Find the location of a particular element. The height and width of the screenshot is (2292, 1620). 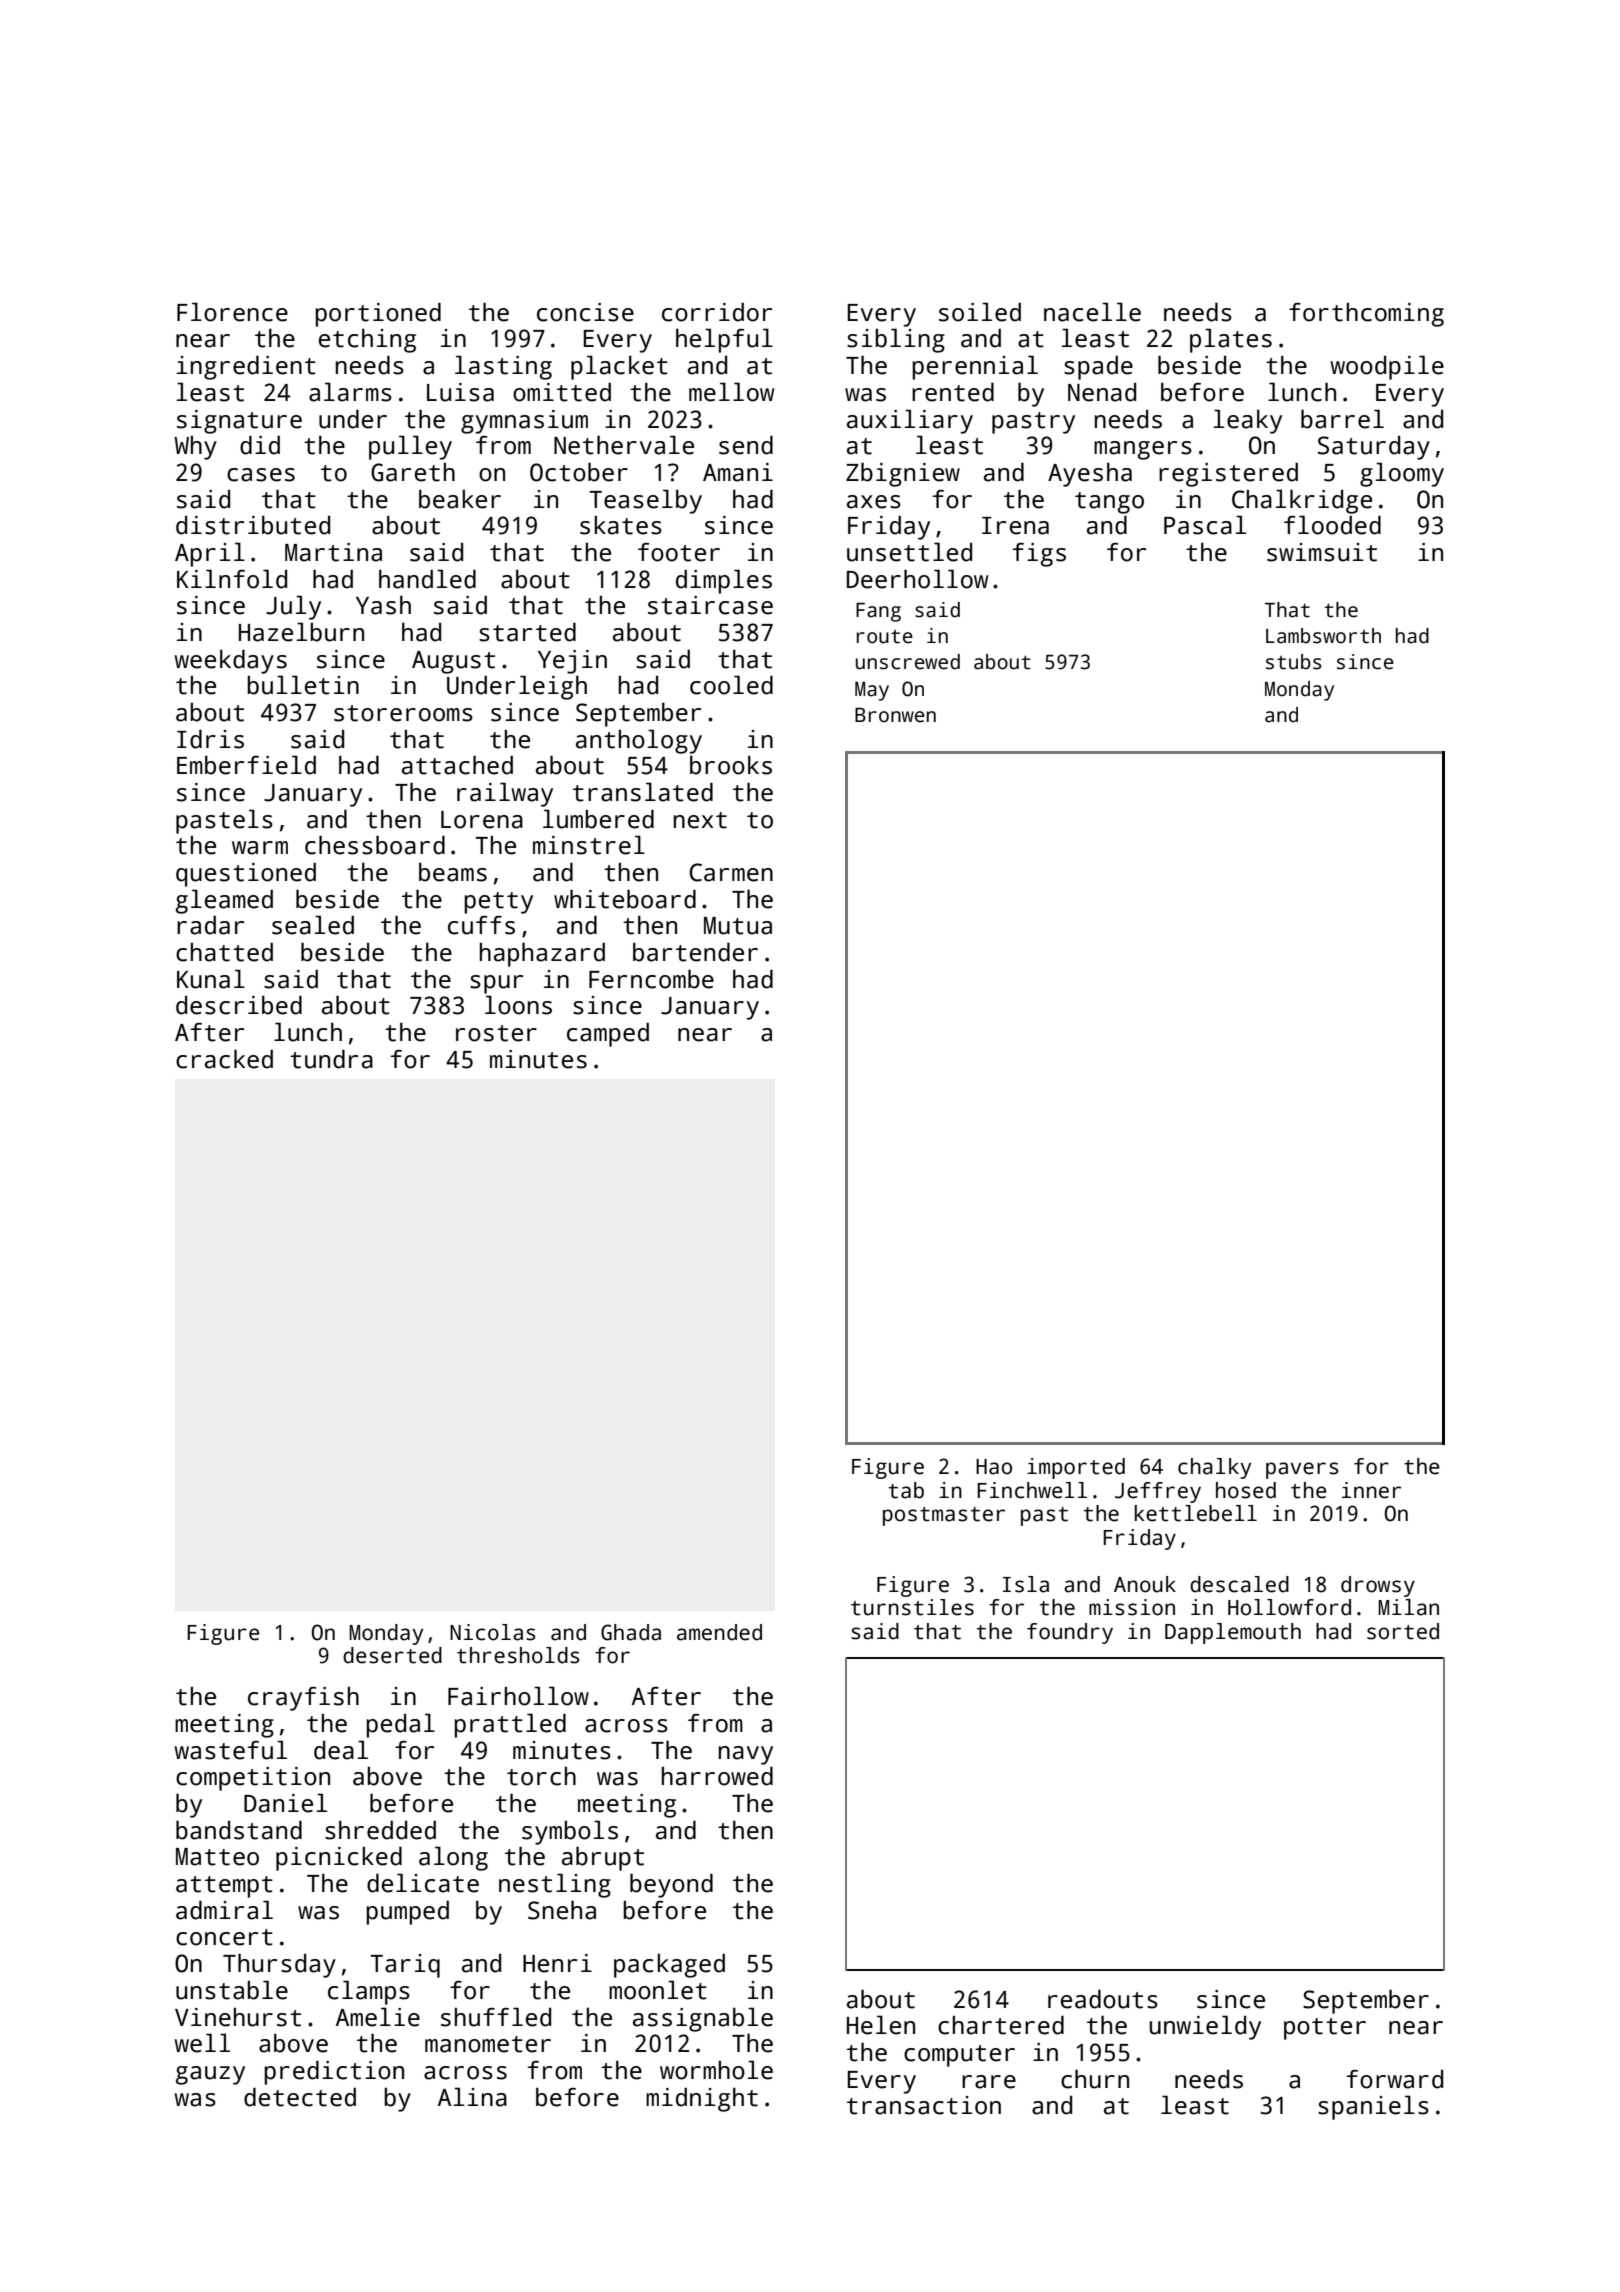

Ghada is located at coordinates (631, 1632).
